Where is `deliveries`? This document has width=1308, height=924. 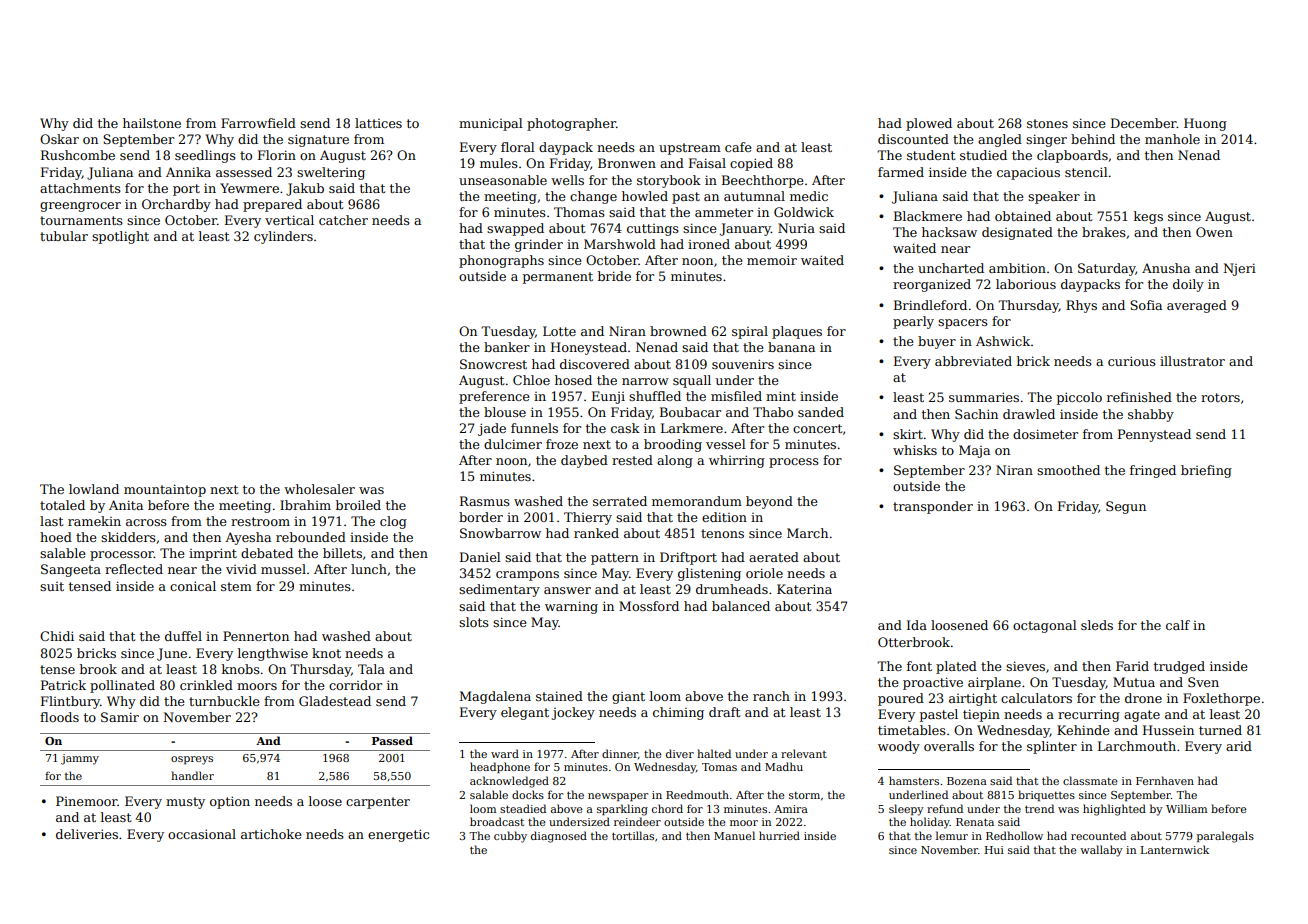
deliveries is located at coordinates (87, 834).
